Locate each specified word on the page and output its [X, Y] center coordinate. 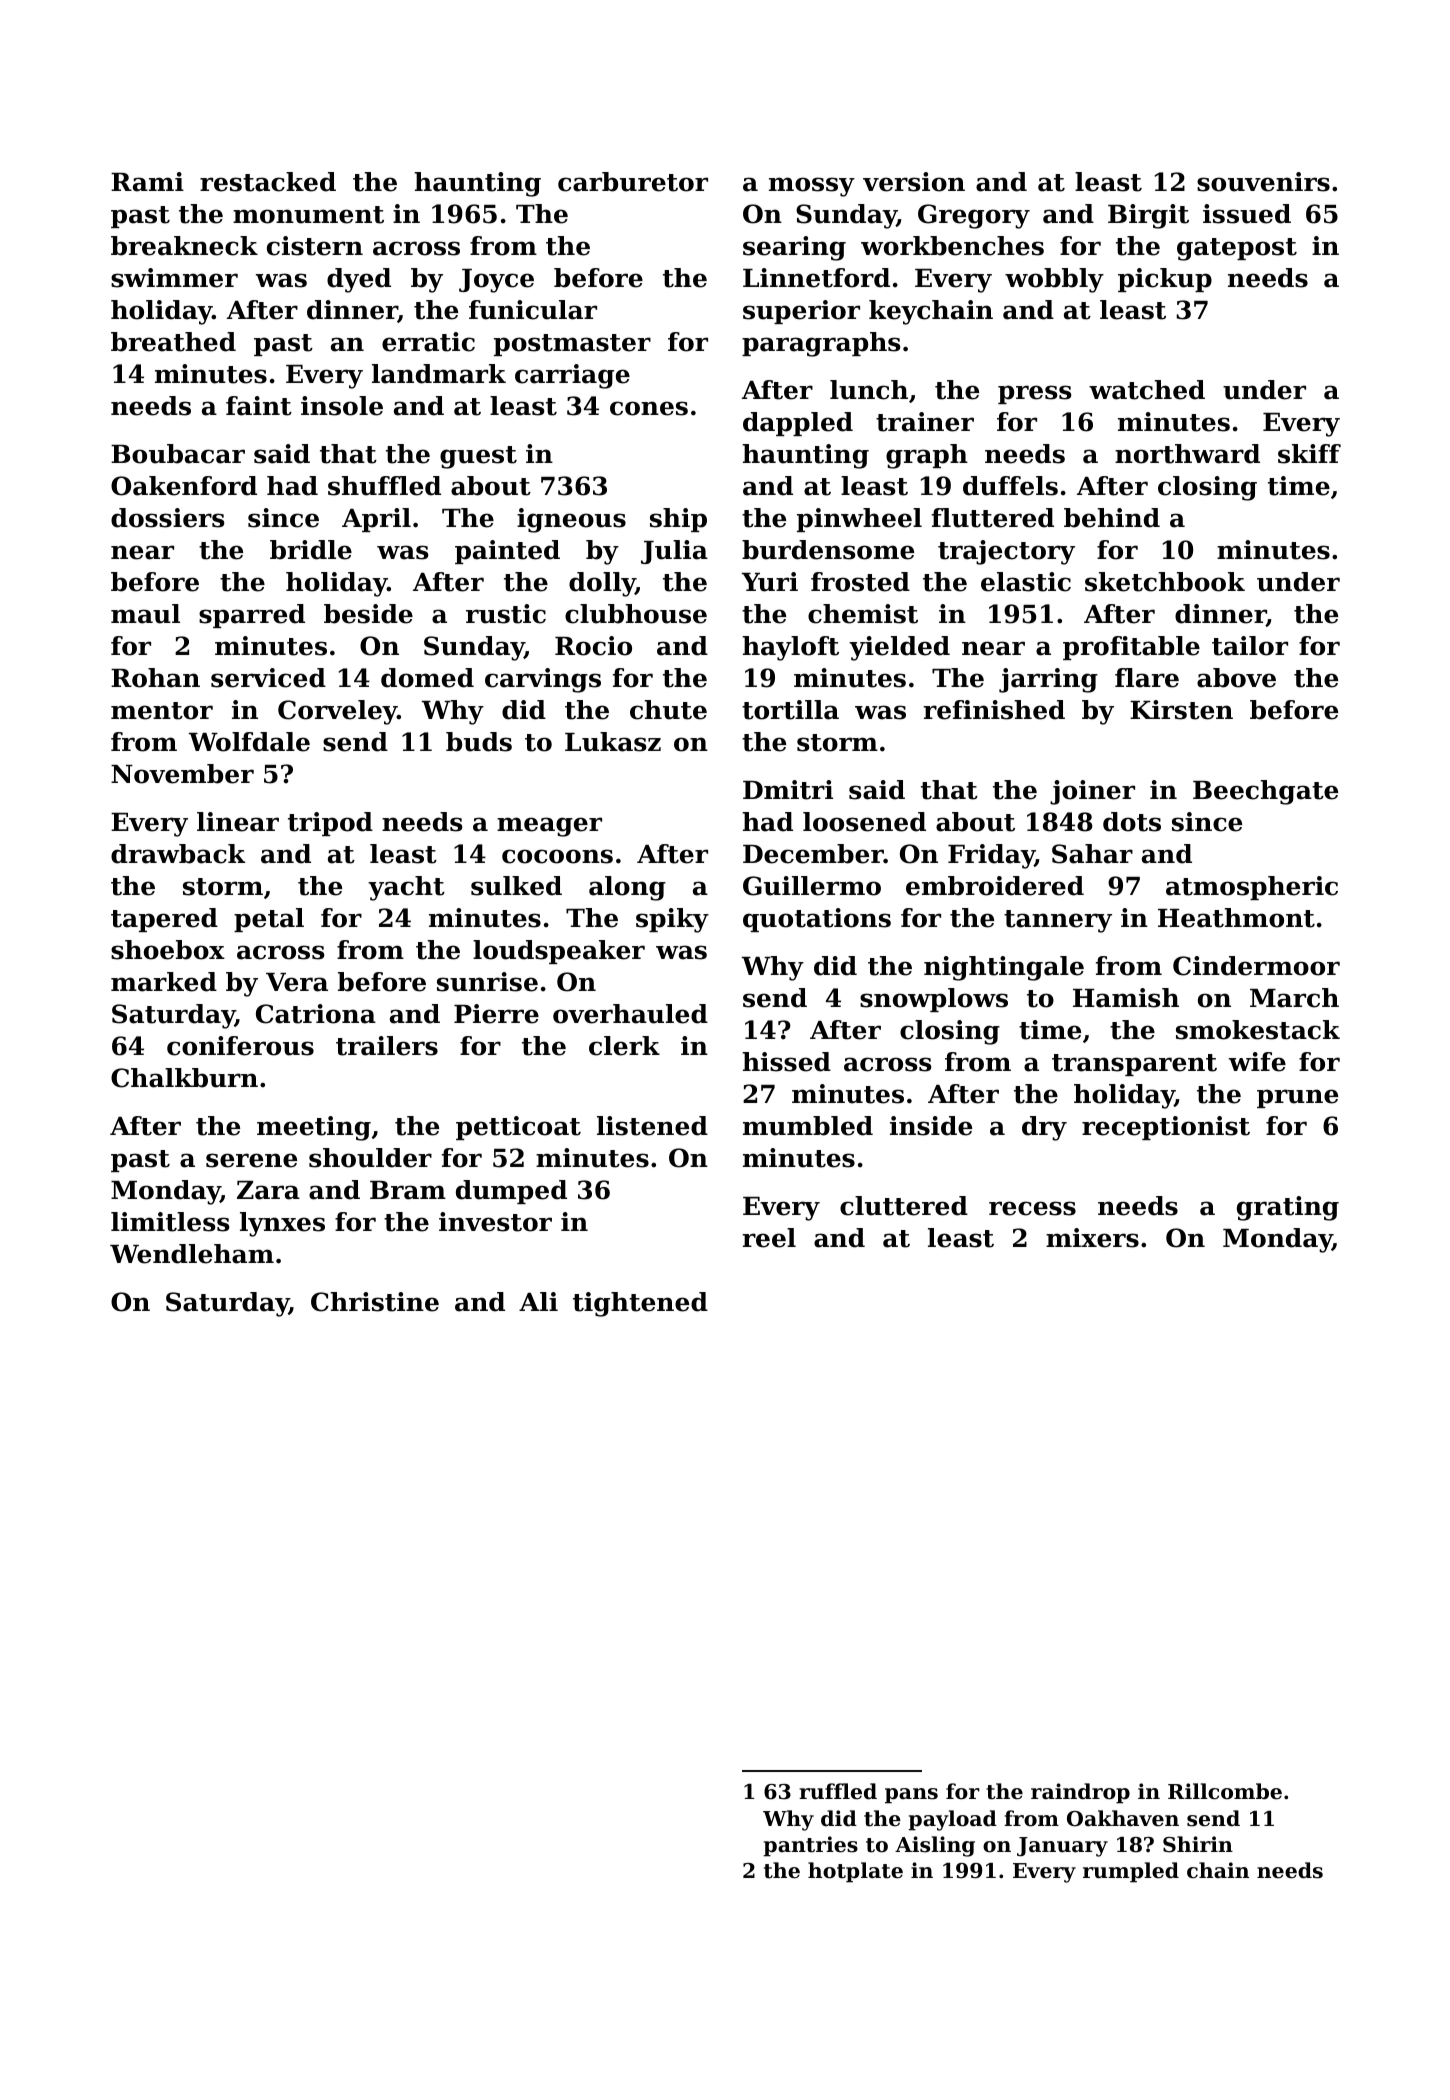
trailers [387, 1046]
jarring [1048, 680]
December [813, 854]
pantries [810, 1846]
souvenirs [1263, 182]
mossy [812, 187]
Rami [147, 182]
